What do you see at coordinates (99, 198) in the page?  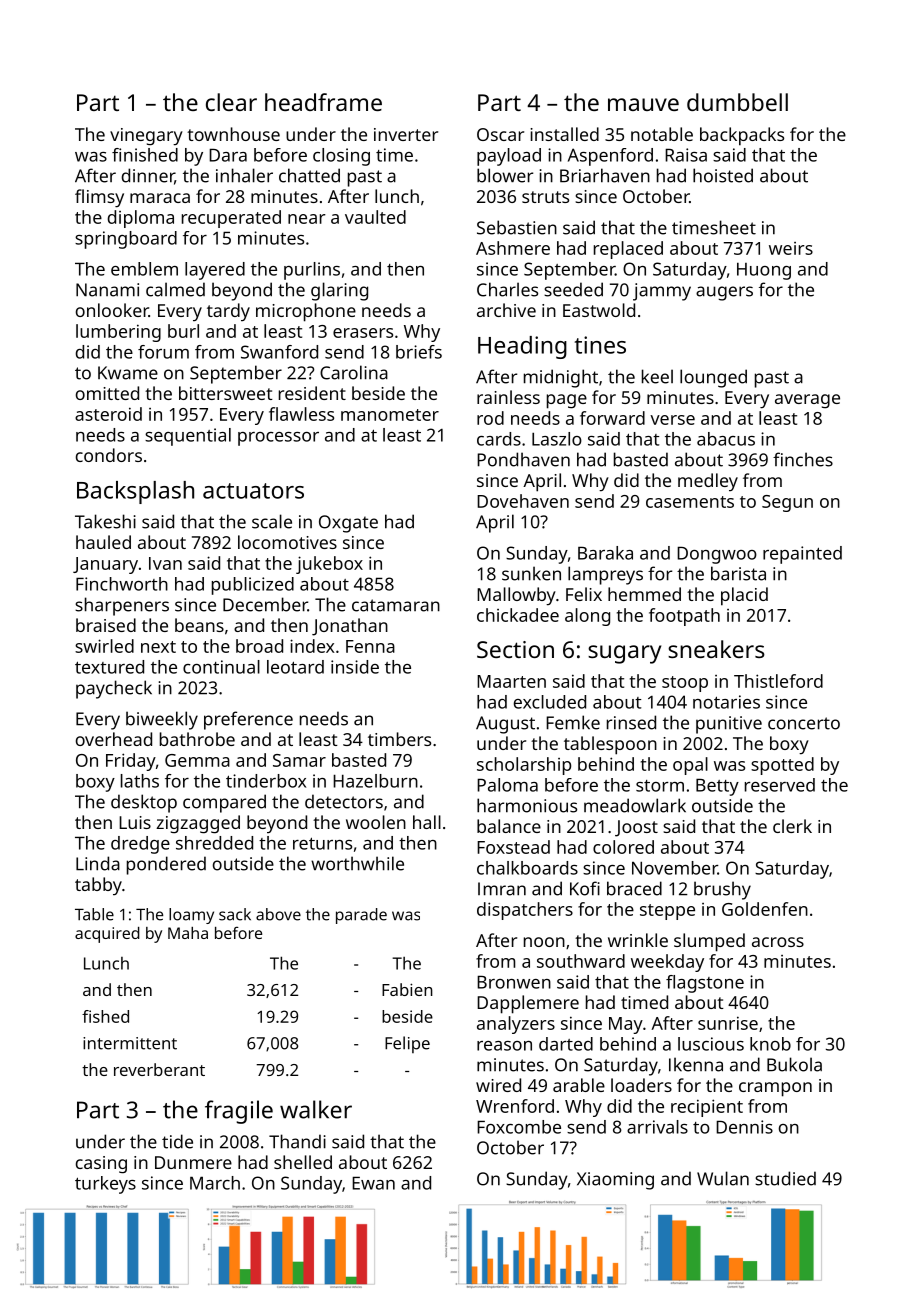 I see `flimsy` at bounding box center [99, 198].
